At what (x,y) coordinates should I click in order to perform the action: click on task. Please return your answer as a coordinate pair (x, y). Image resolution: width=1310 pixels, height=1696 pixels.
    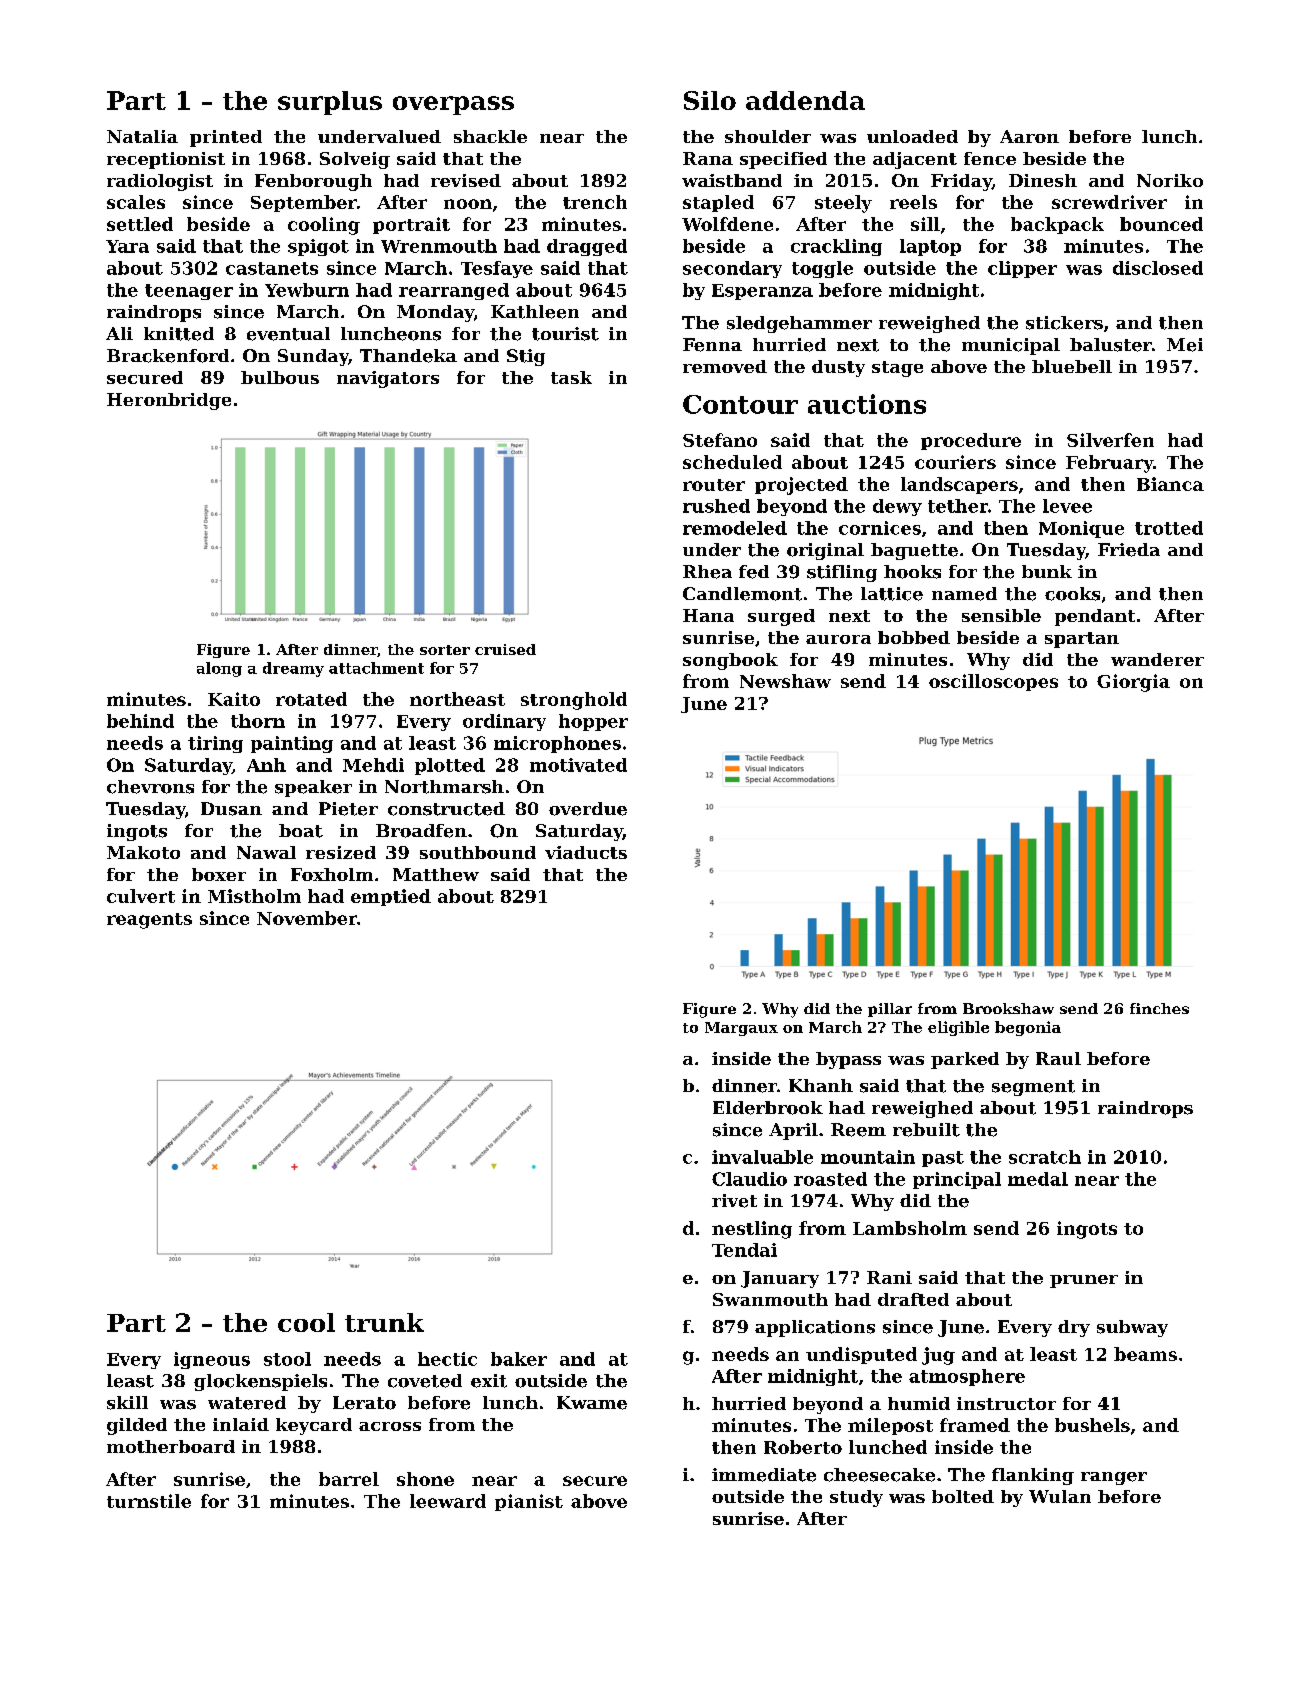
    Looking at the image, I should click on (571, 377).
